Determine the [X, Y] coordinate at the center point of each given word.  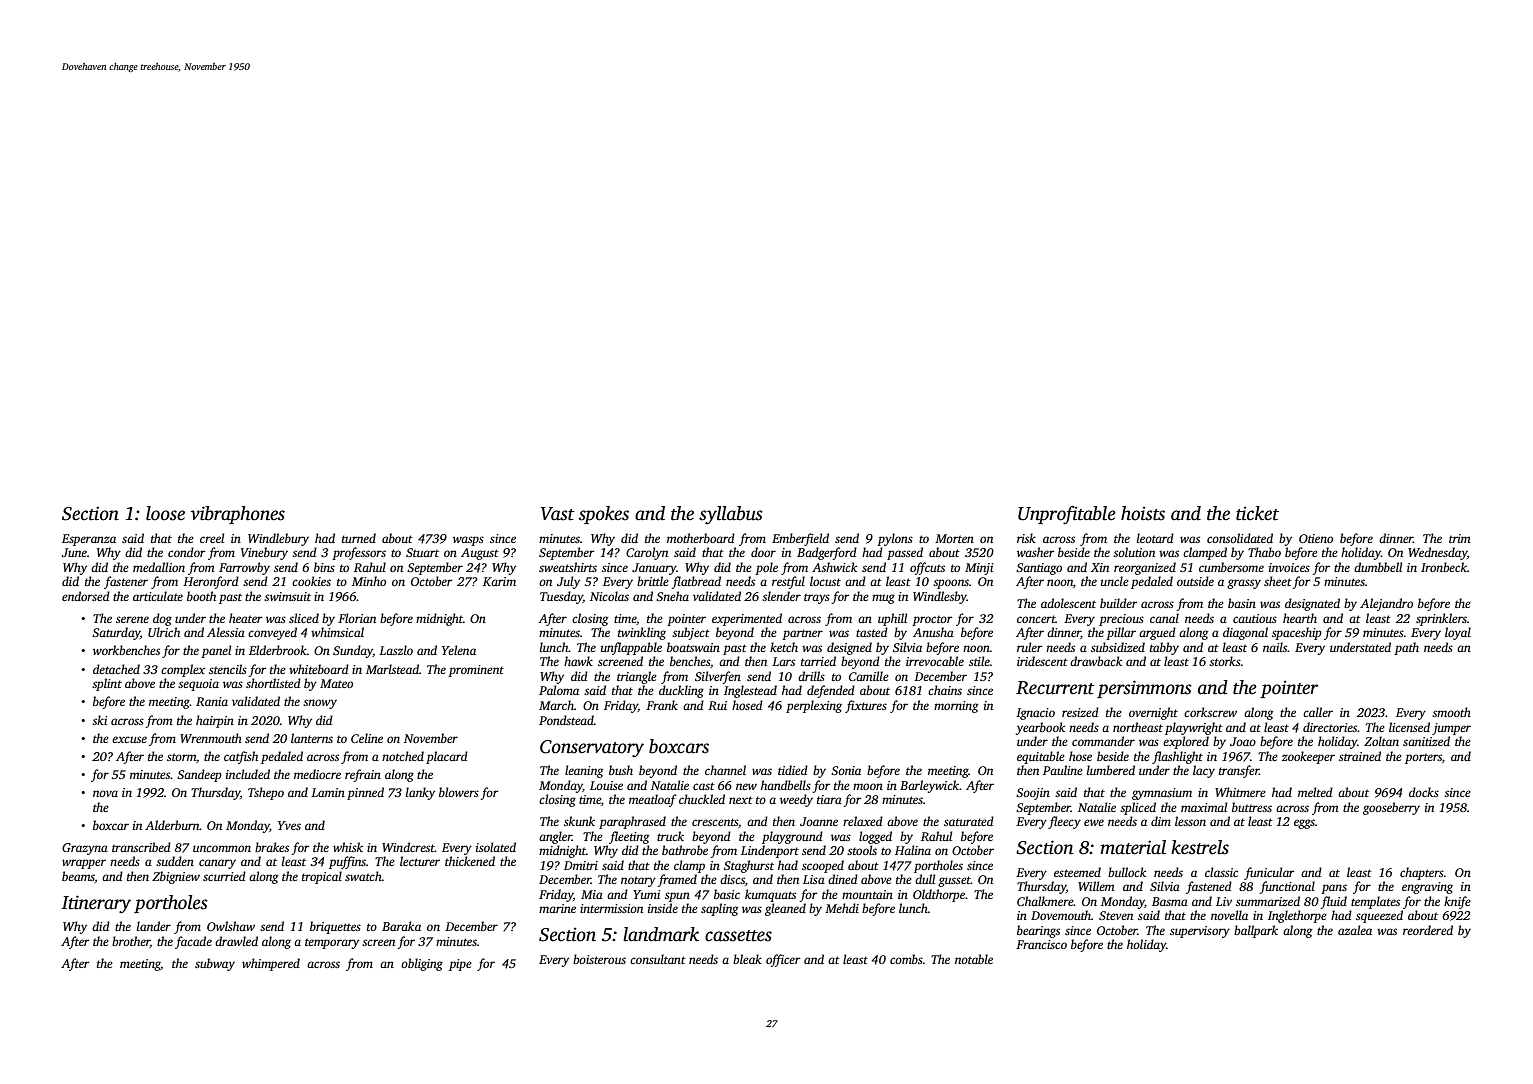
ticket [1257, 513]
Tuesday [561, 597]
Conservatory [592, 749]
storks [1225, 661]
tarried [818, 661]
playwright [1194, 728]
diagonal [1245, 633]
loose [165, 513]
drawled [236, 941]
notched [403, 756]
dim [1161, 821]
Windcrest [408, 847]
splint [107, 684]
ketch [784, 647]
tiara [829, 799]
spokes [604, 515]
